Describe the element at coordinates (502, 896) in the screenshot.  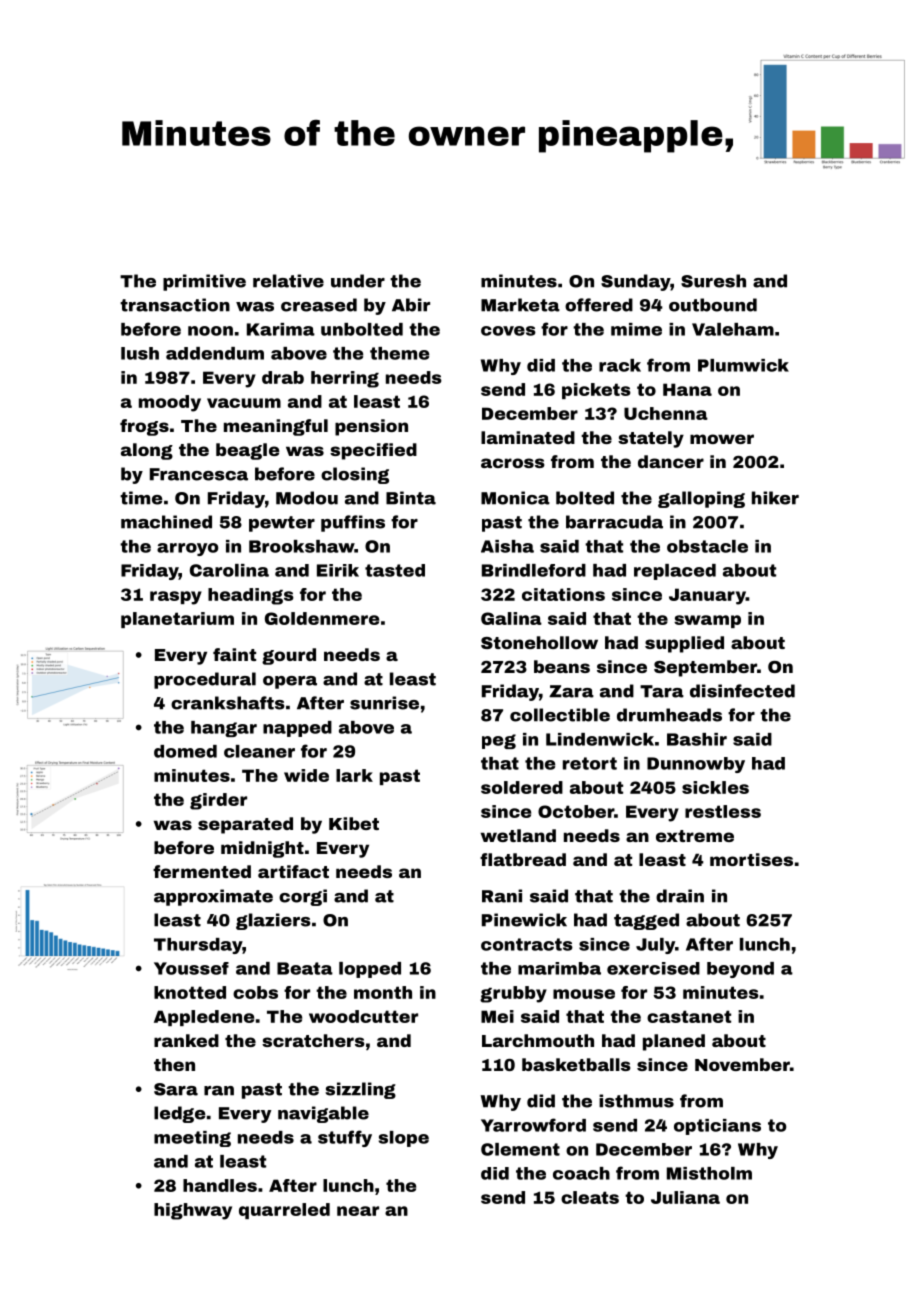
I see `Rani` at that location.
